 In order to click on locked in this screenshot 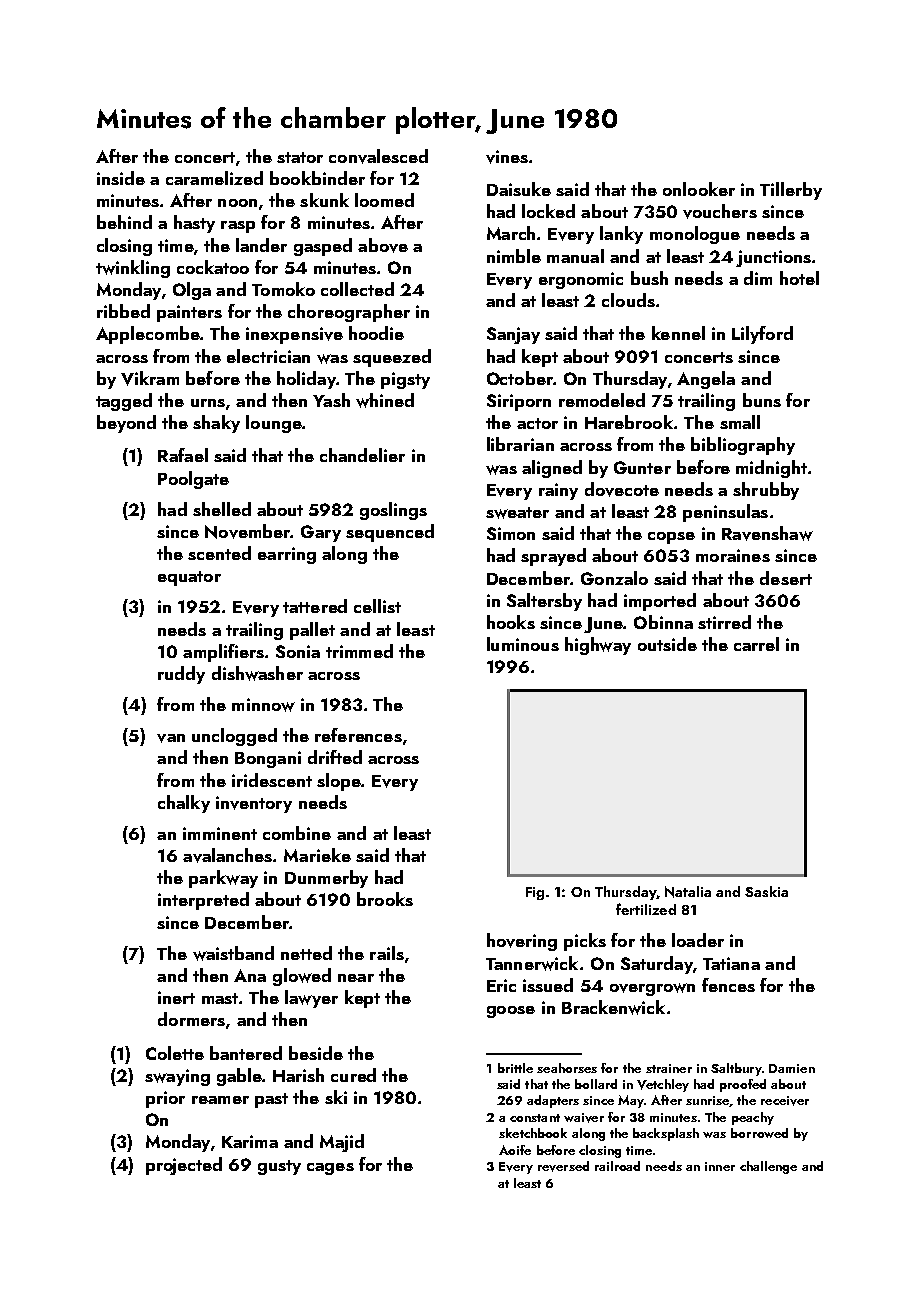, I will do `click(548, 211)`.
